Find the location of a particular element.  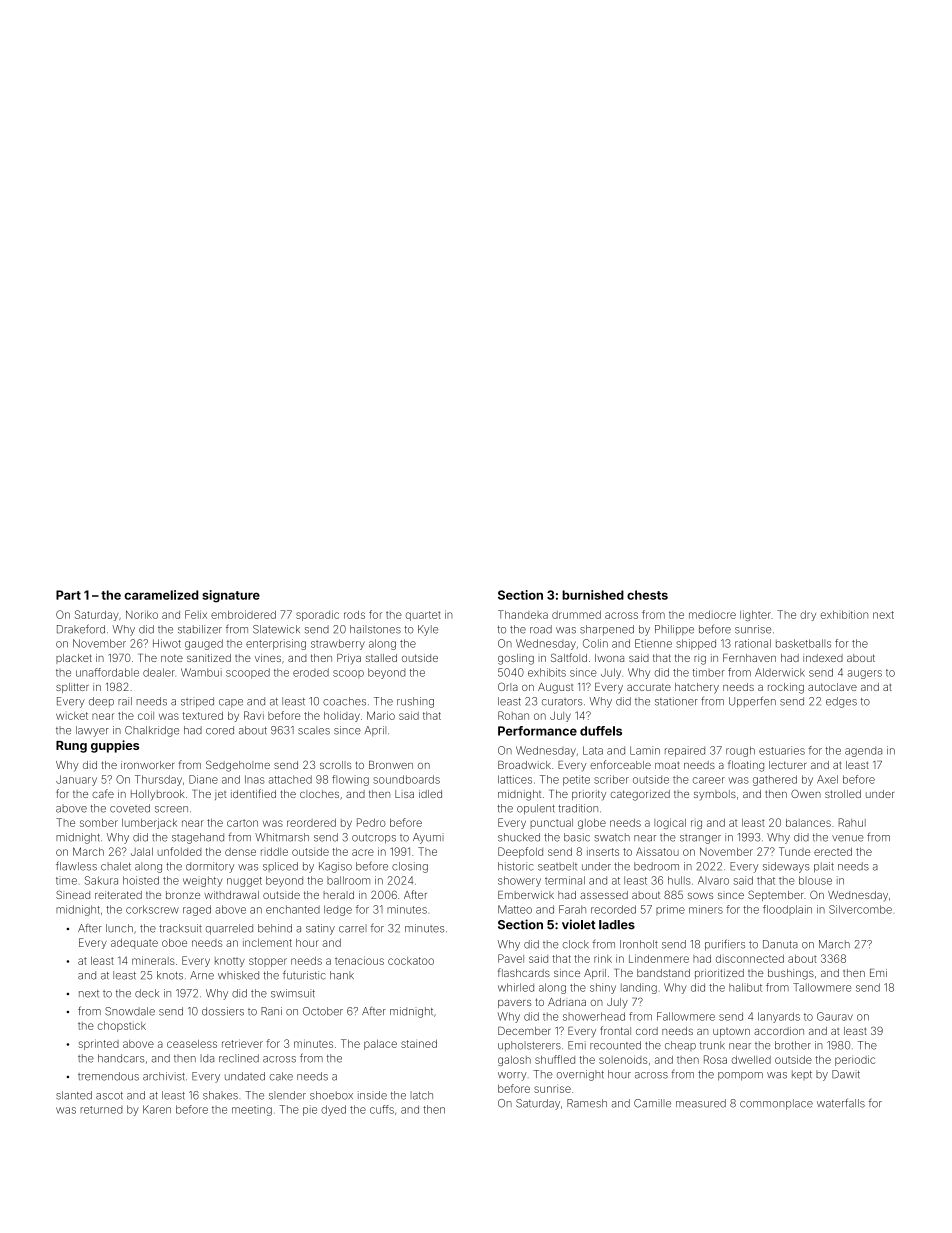

pavers is located at coordinates (514, 1004).
